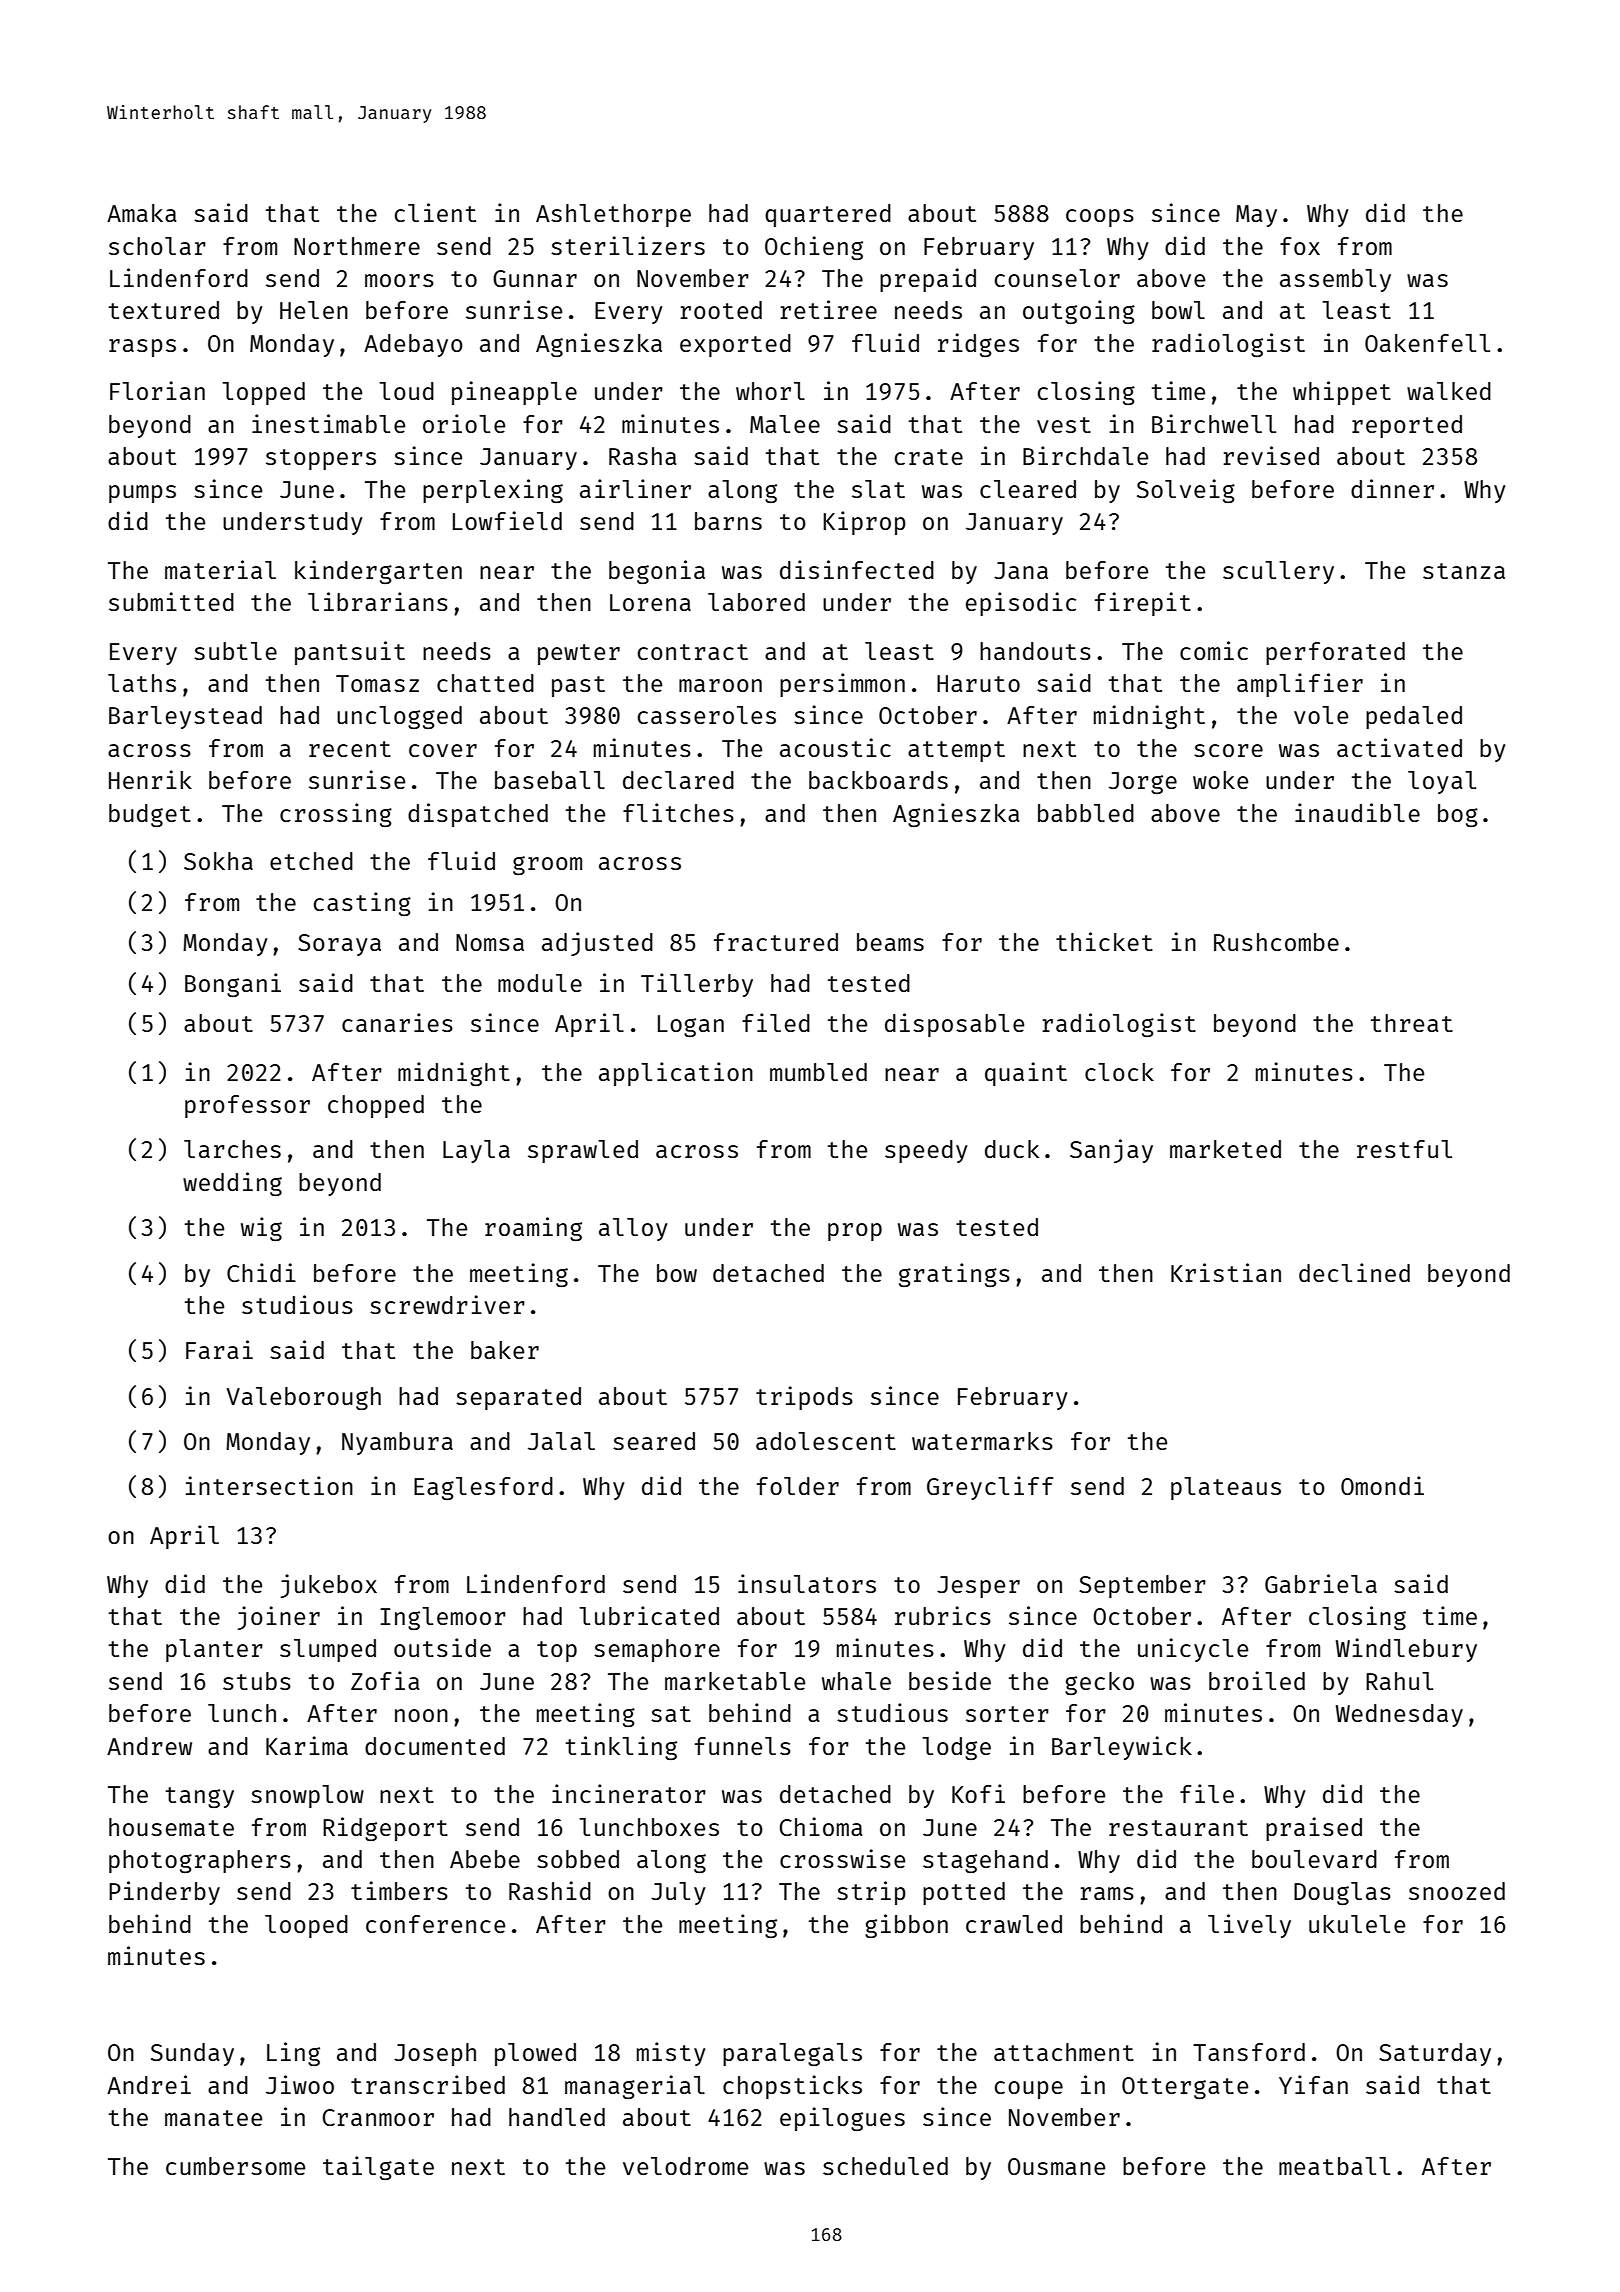 The width and height of the screenshot is (1620, 2292). What do you see at coordinates (1300, 246) in the screenshot?
I see `fox` at bounding box center [1300, 246].
